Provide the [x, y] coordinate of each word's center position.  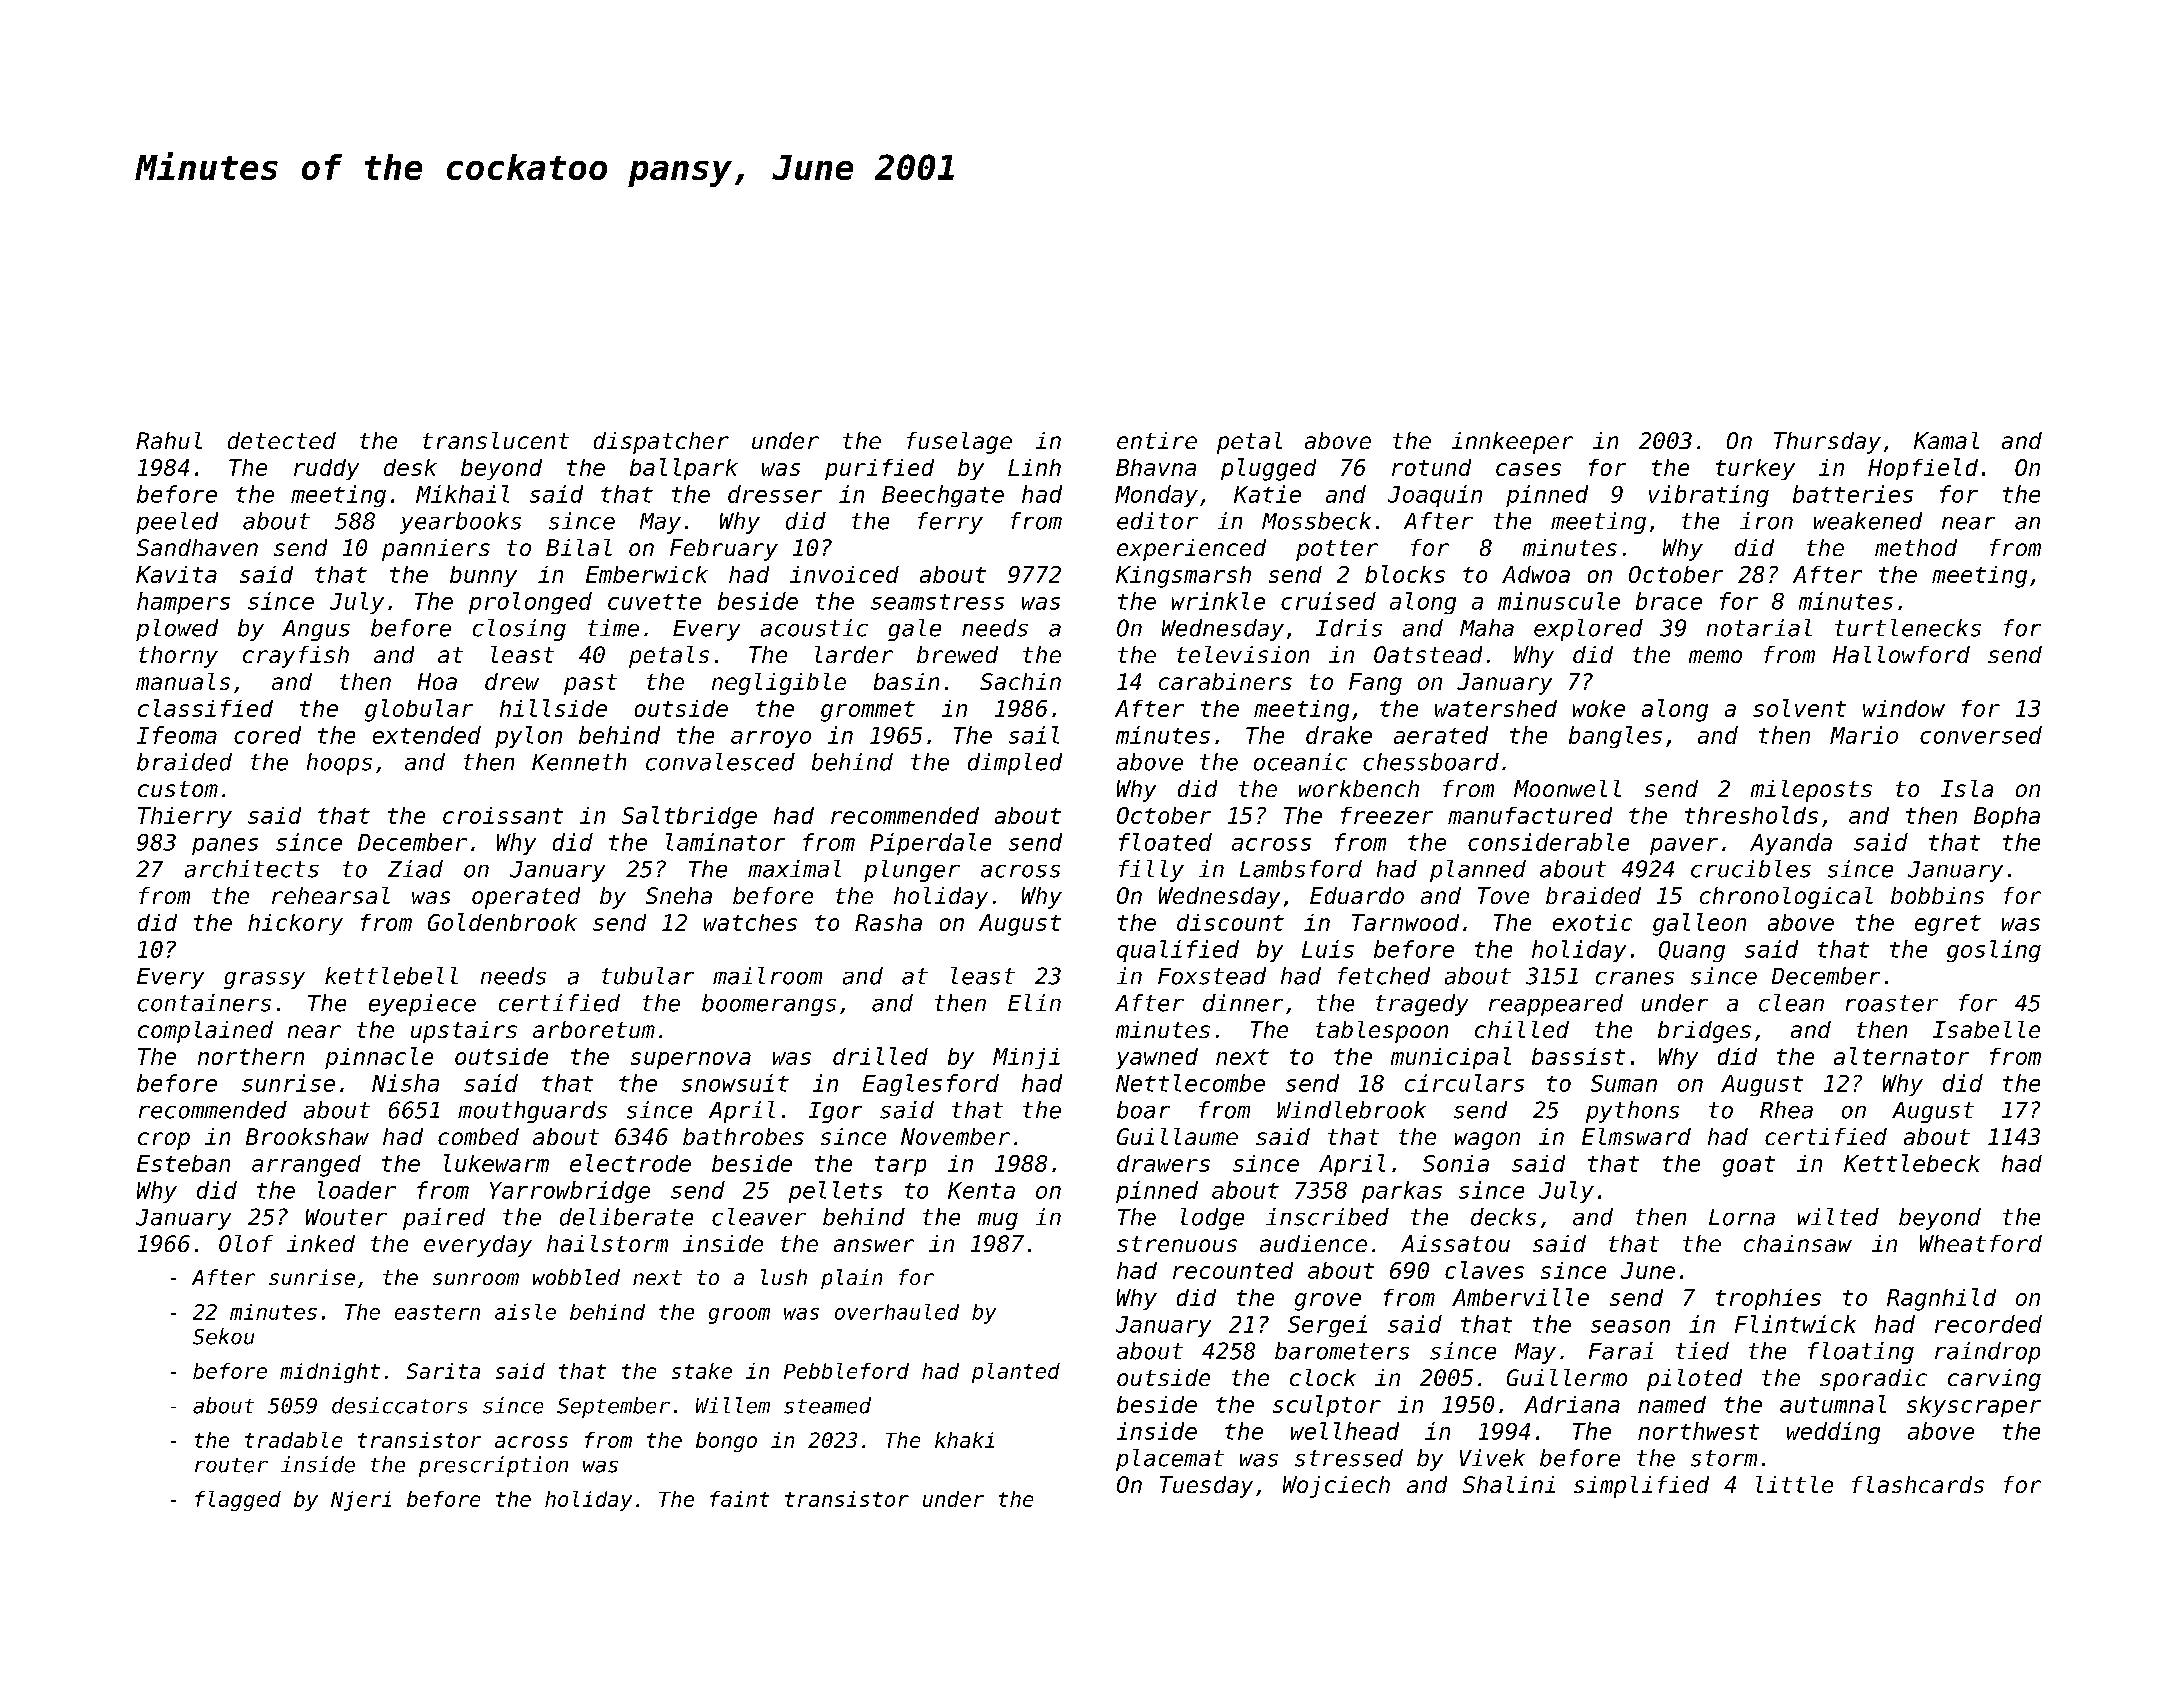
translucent [496, 440]
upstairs [464, 1032]
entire [1157, 440]
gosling [1994, 951]
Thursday [1827, 443]
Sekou [223, 1336]
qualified [1178, 951]
